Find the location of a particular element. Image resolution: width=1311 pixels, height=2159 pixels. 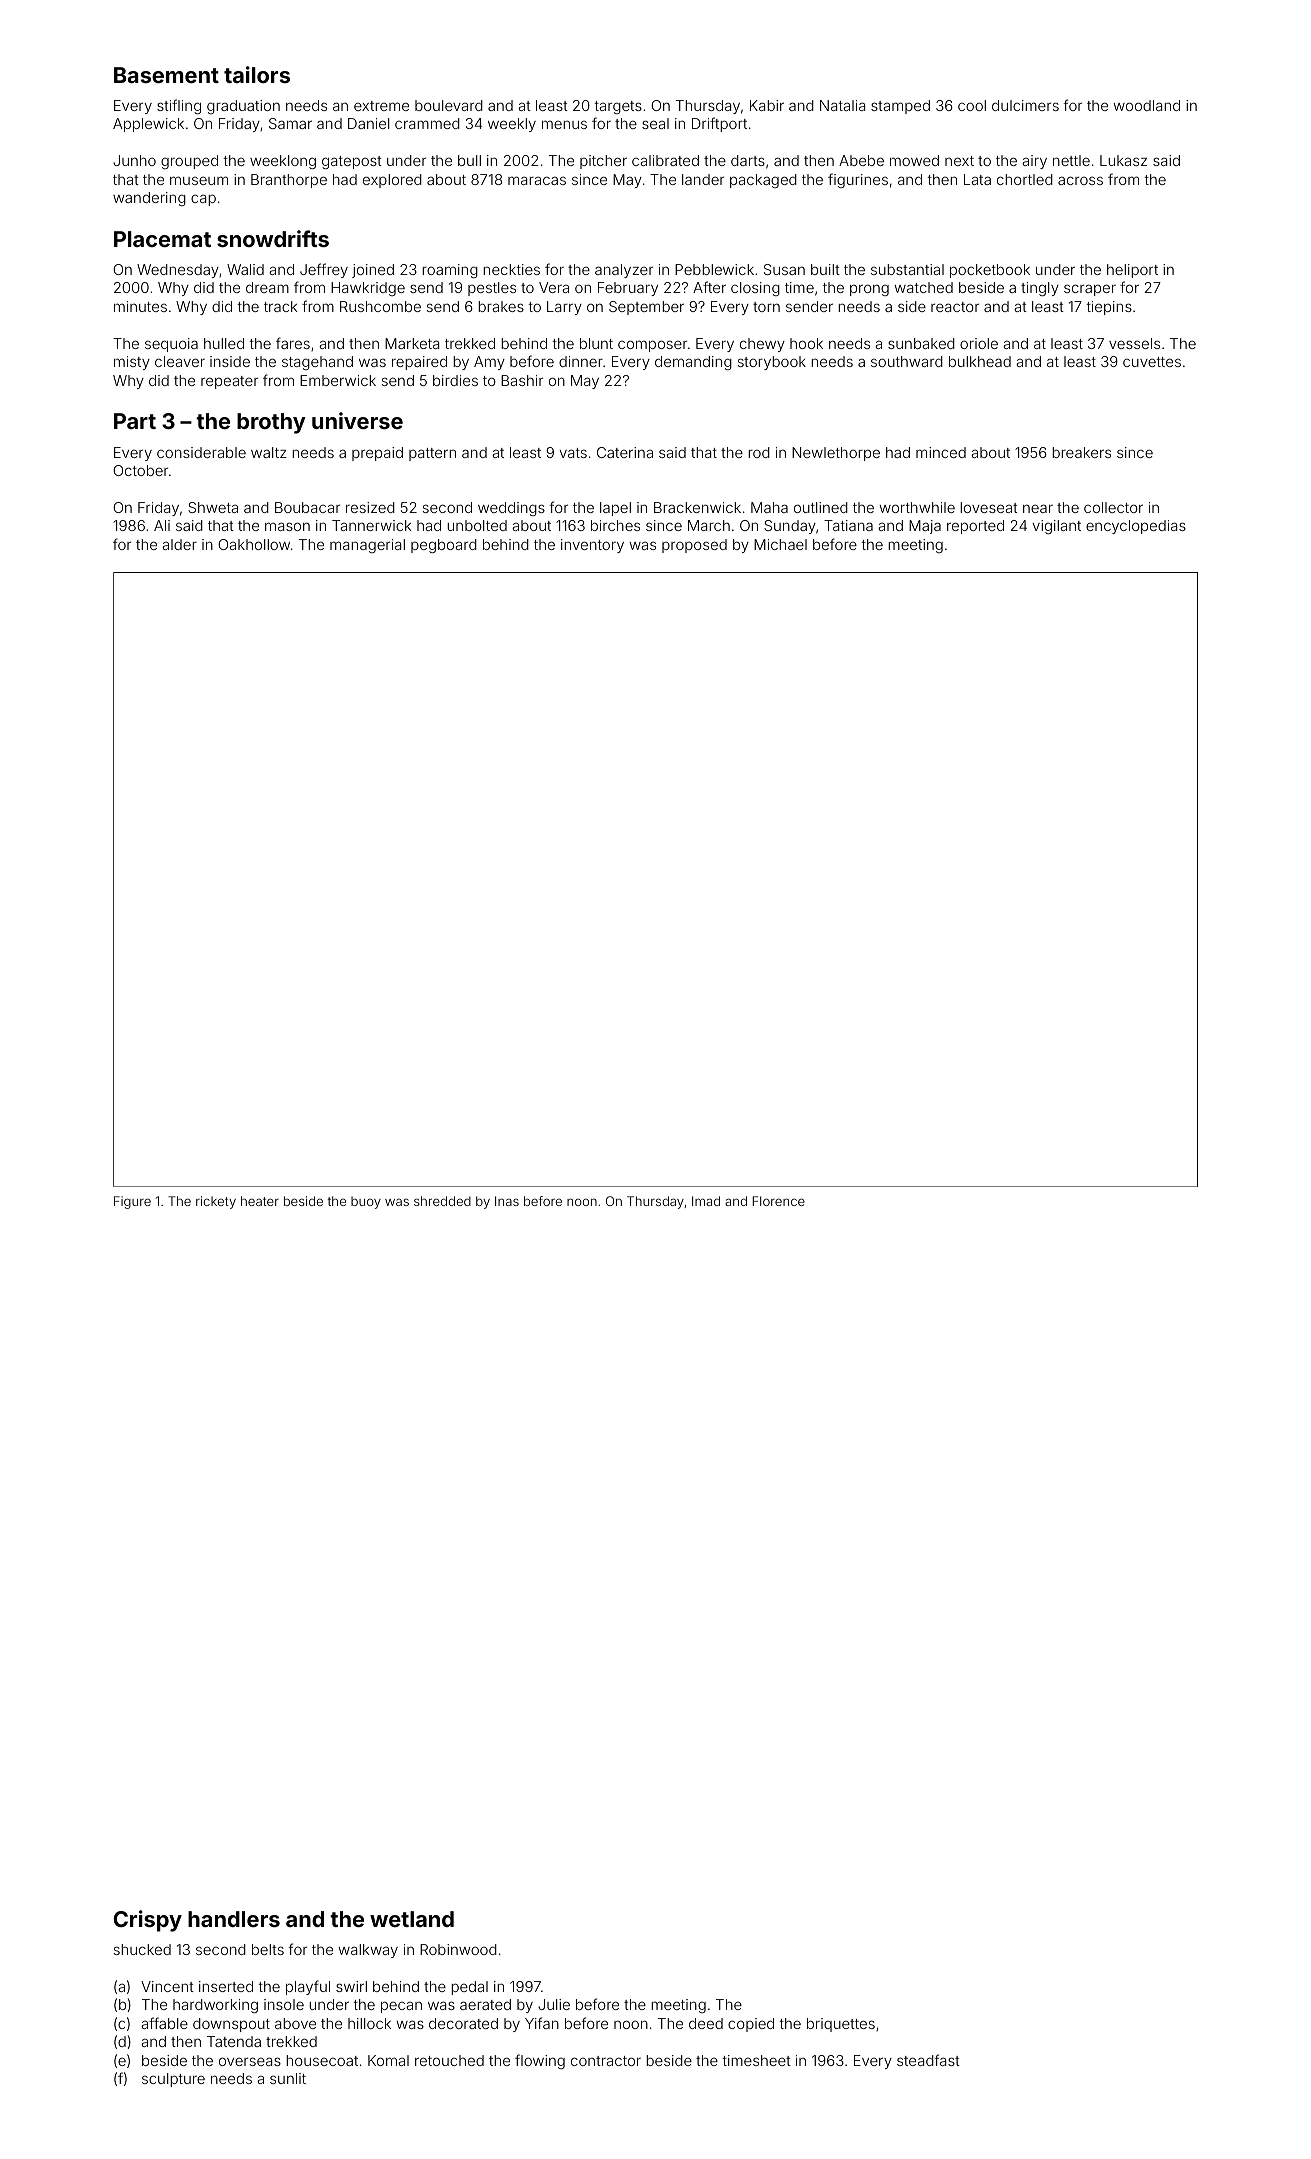

briquettes is located at coordinates (841, 2025).
